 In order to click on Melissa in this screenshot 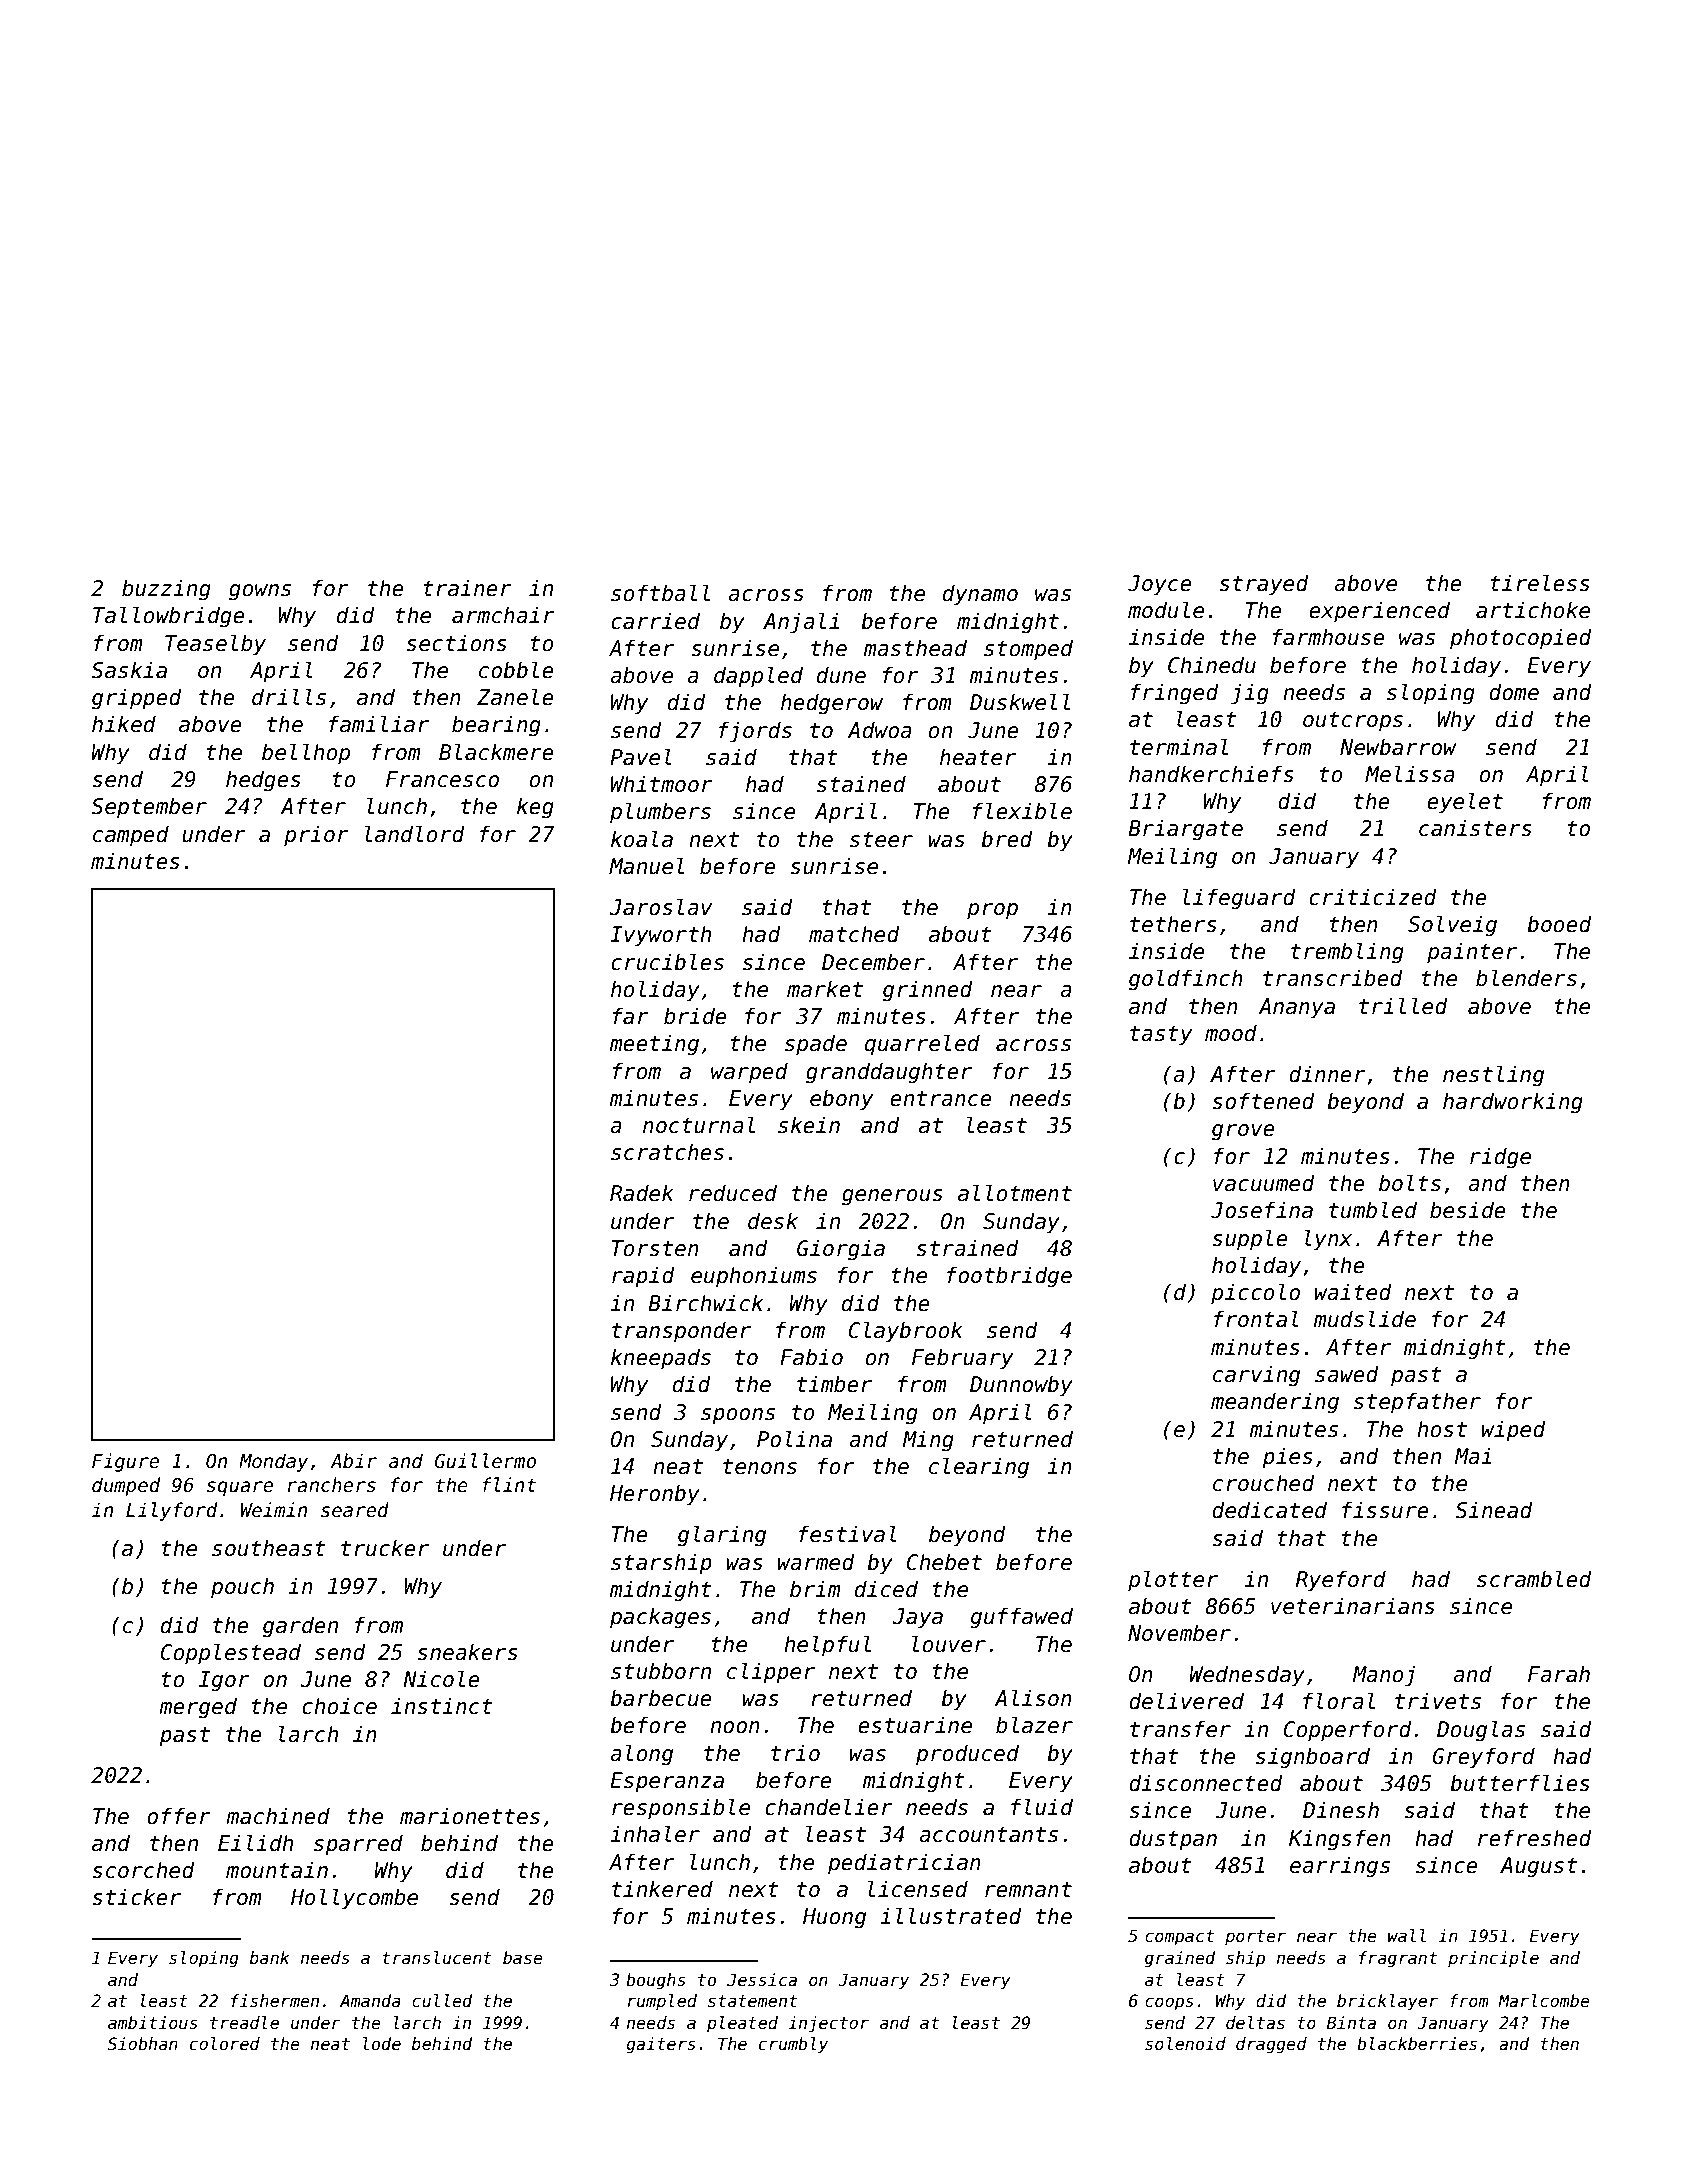, I will do `click(1410, 774)`.
